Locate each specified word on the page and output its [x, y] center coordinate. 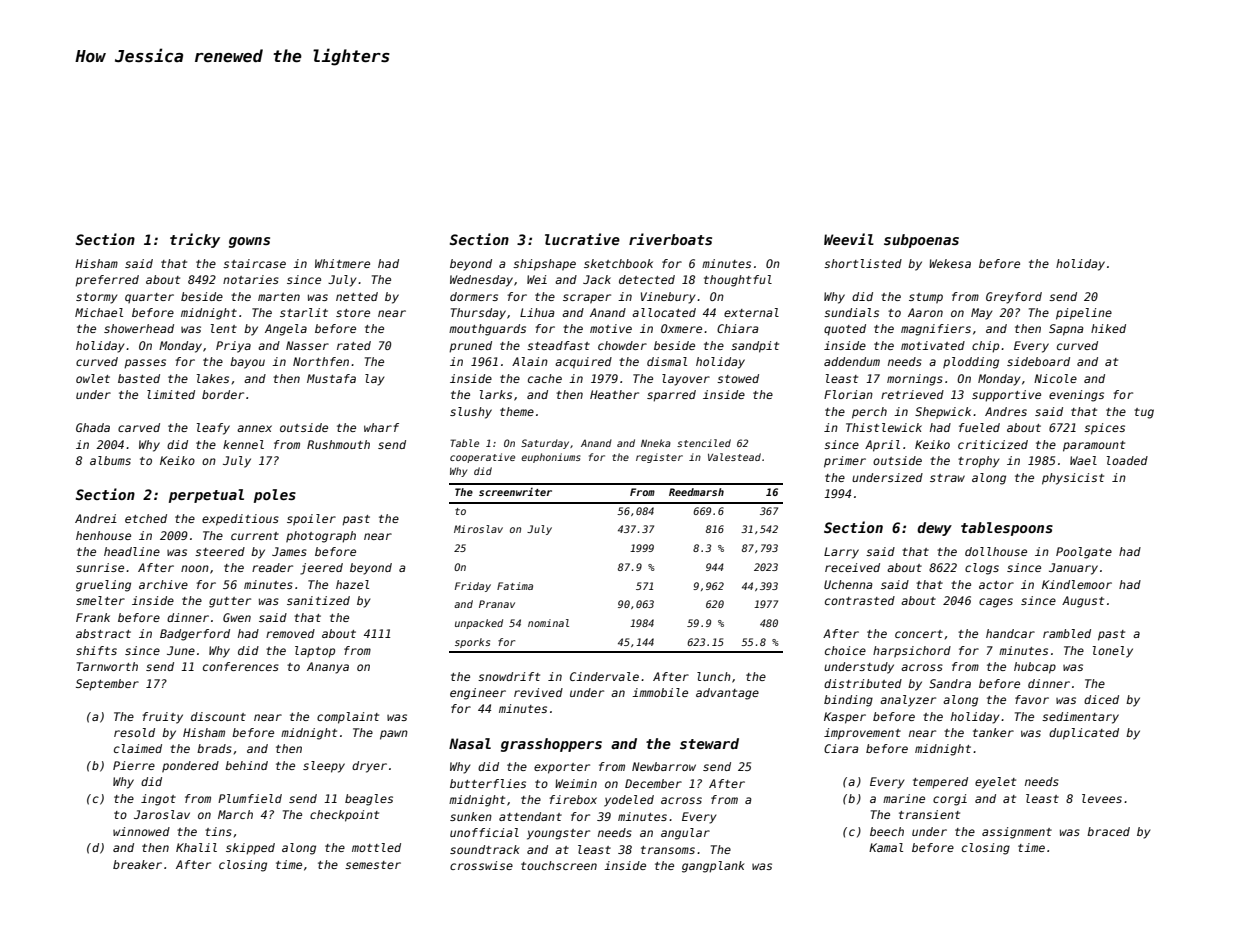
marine [904, 798]
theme [517, 411]
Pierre [134, 765]
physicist [1073, 479]
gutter [230, 602]
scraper [587, 299]
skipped [250, 849]
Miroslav [478, 529]
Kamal [886, 847]
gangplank [713, 867]
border [223, 394]
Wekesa [950, 263]
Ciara [841, 748]
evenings [1076, 396]
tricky [195, 240]
